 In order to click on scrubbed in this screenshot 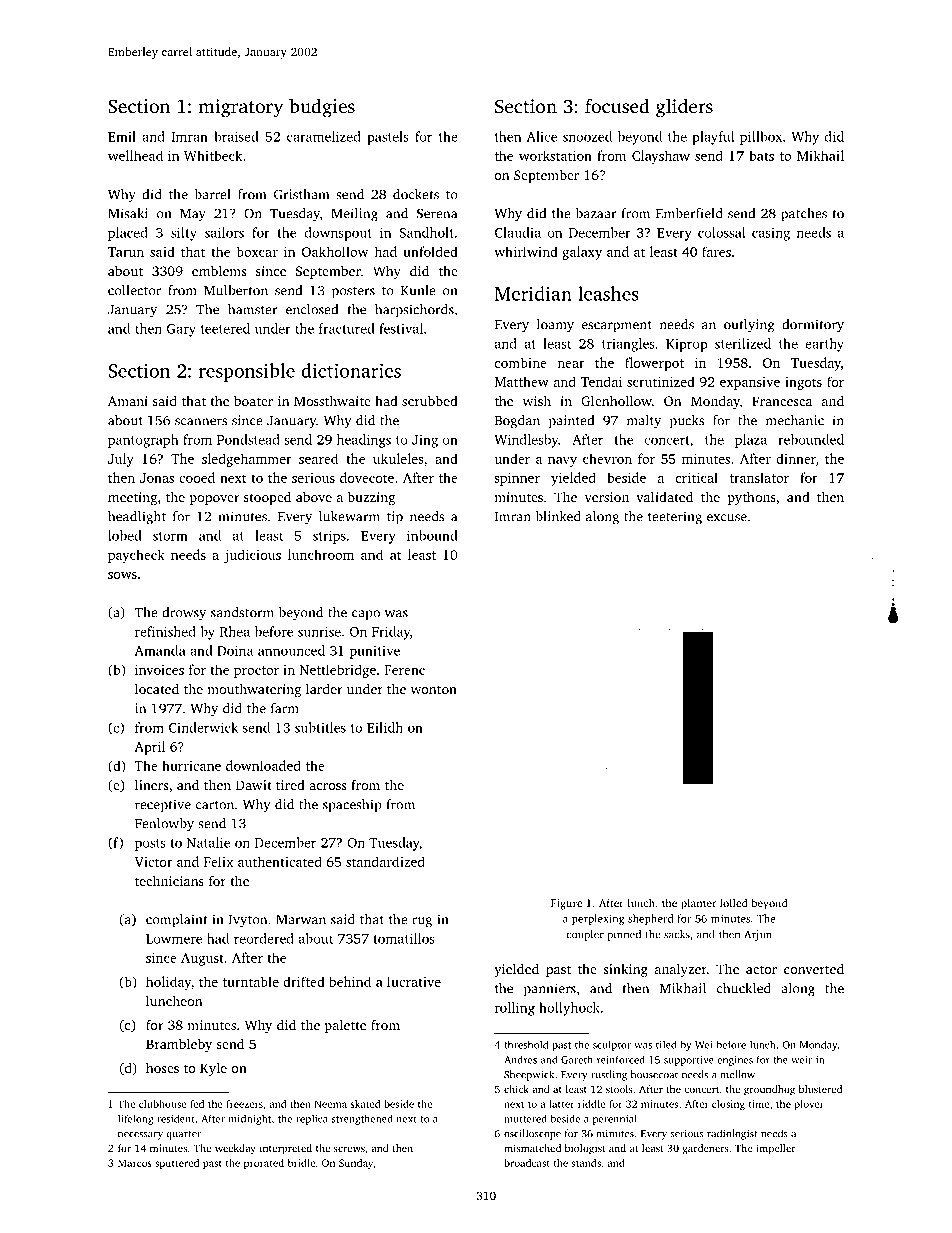, I will do `click(430, 400)`.
